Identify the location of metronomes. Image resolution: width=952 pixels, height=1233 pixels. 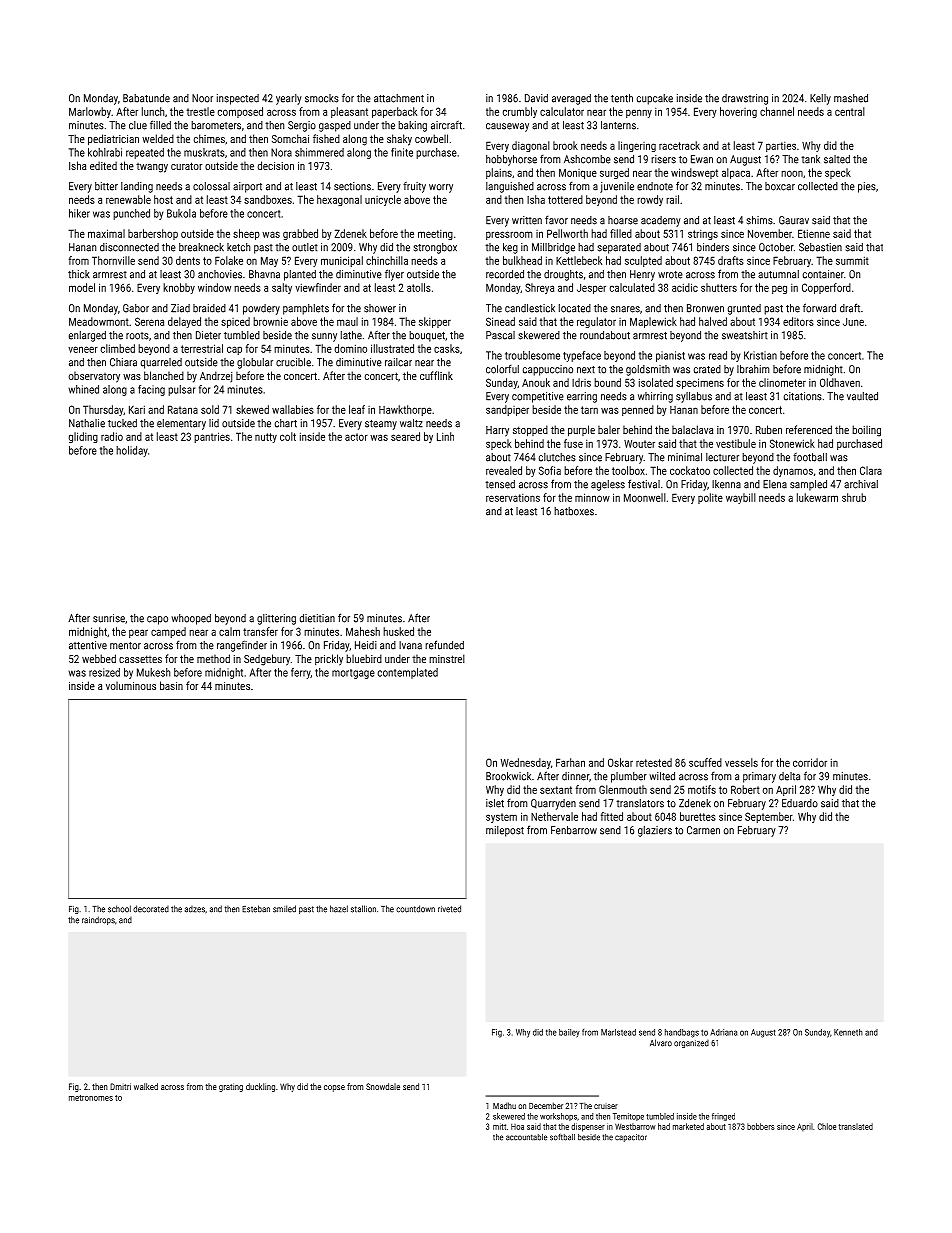
(91, 1098).
